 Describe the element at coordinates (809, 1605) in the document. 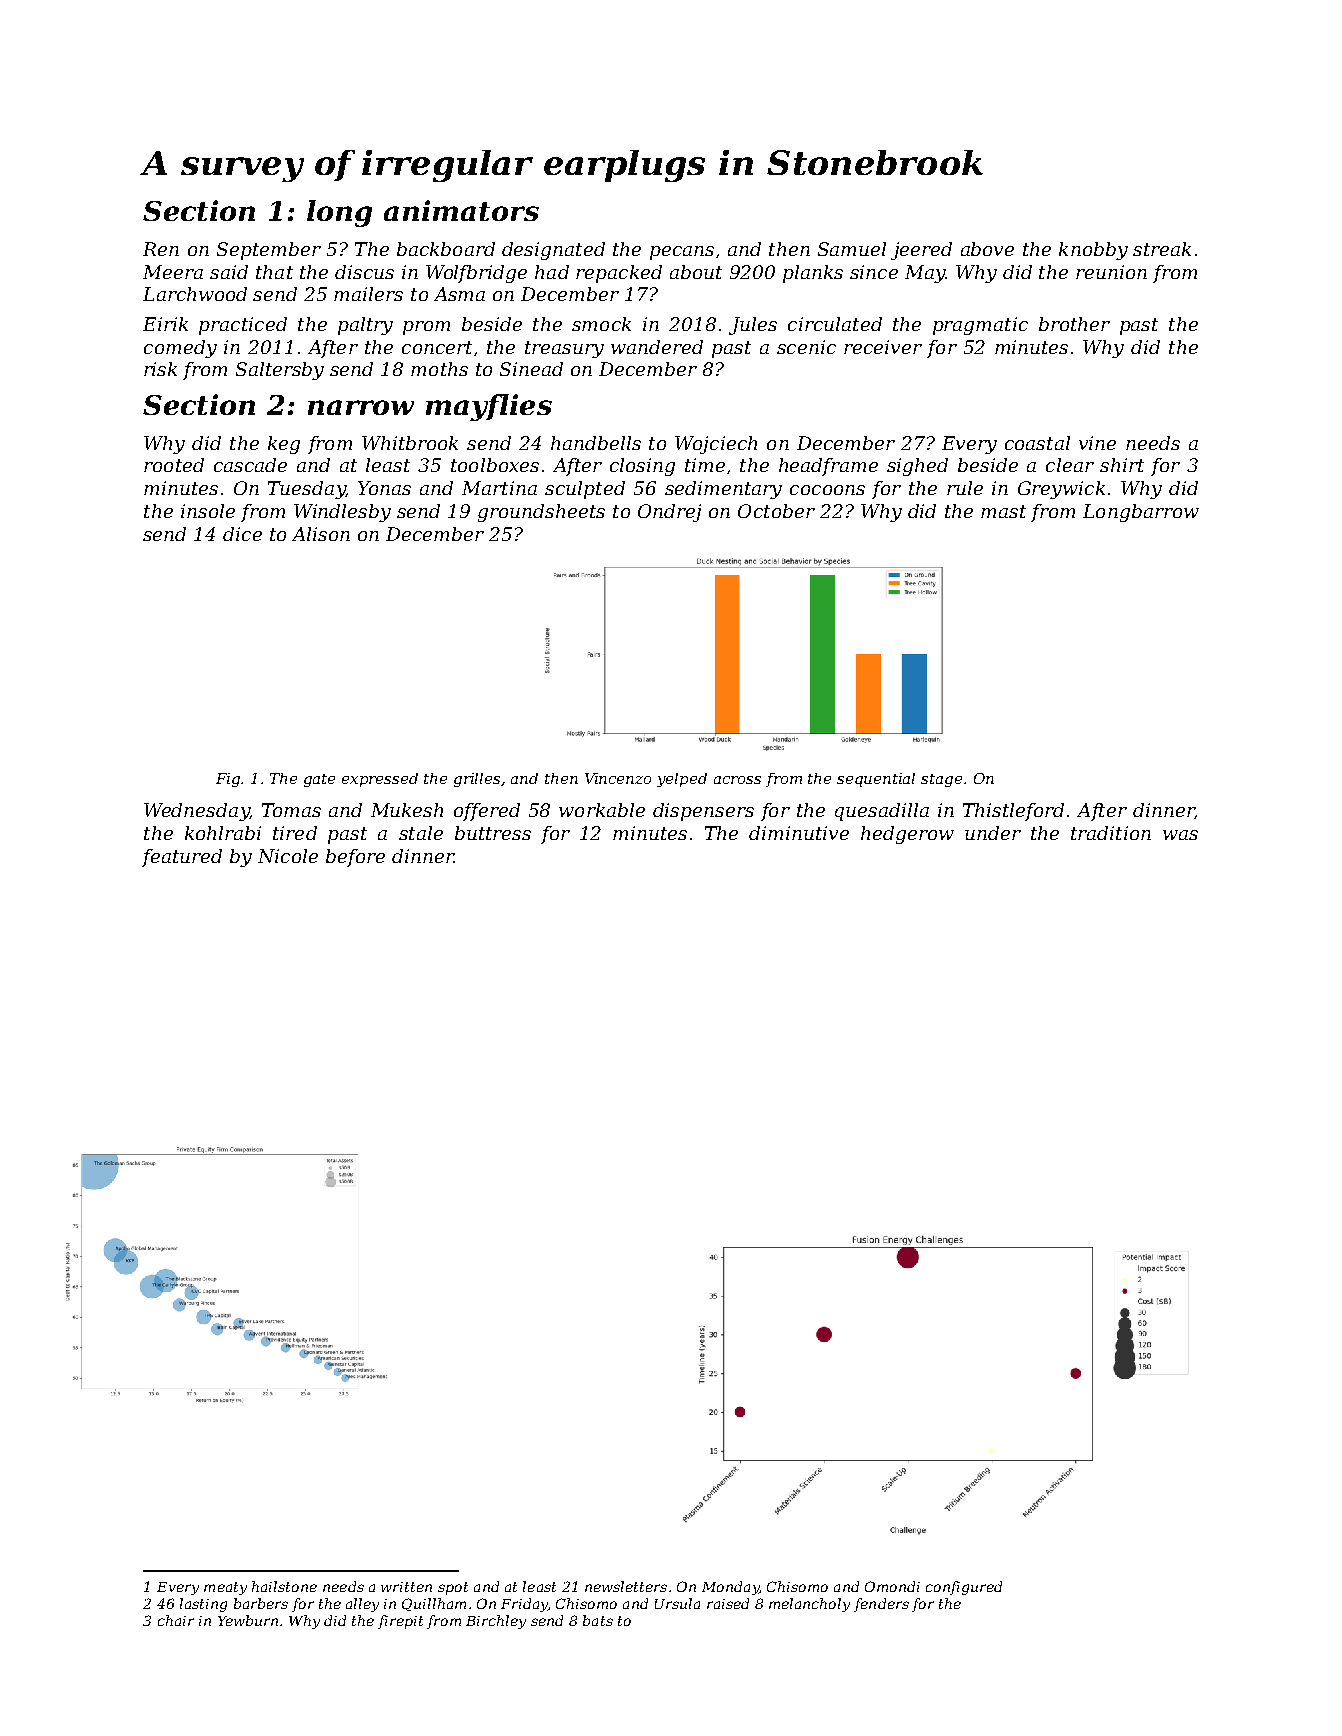

I see `melancholy` at that location.
